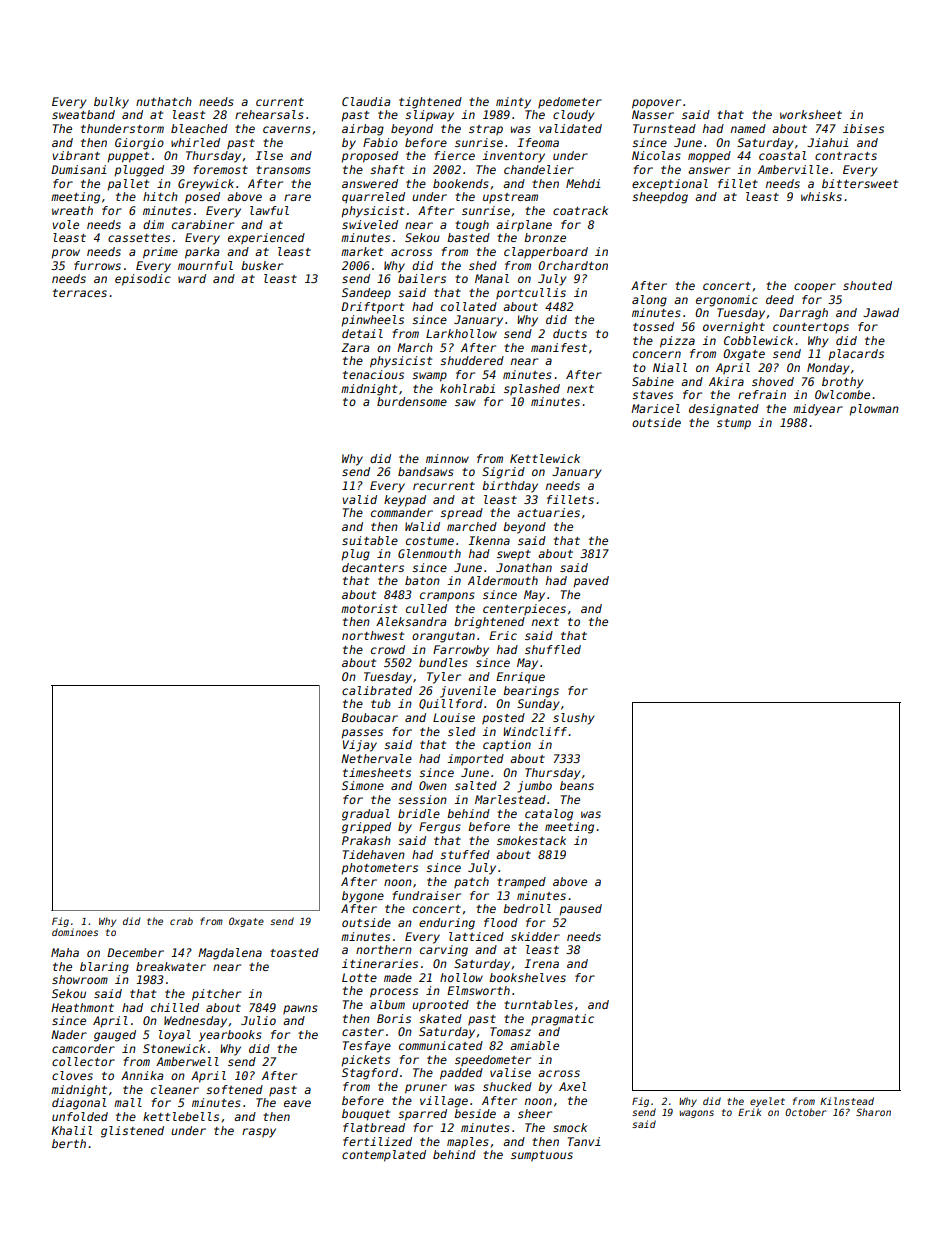  Describe the element at coordinates (584, 1141) in the document. I see `Tanvi` at that location.
